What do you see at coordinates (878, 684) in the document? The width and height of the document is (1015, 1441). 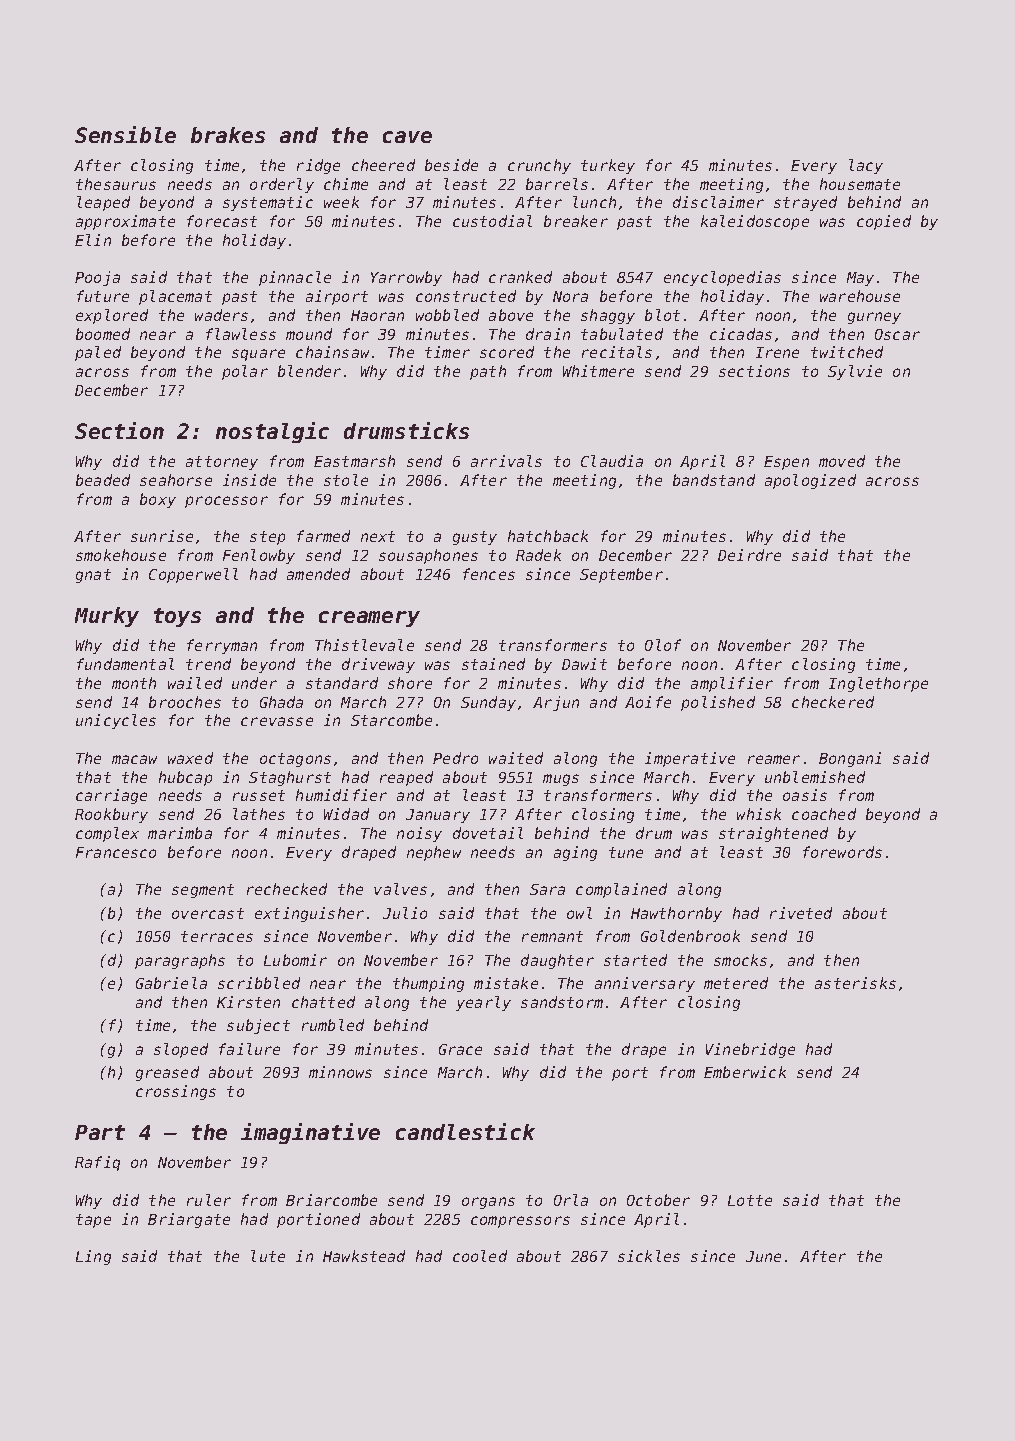 I see `Inglethorpe` at bounding box center [878, 684].
